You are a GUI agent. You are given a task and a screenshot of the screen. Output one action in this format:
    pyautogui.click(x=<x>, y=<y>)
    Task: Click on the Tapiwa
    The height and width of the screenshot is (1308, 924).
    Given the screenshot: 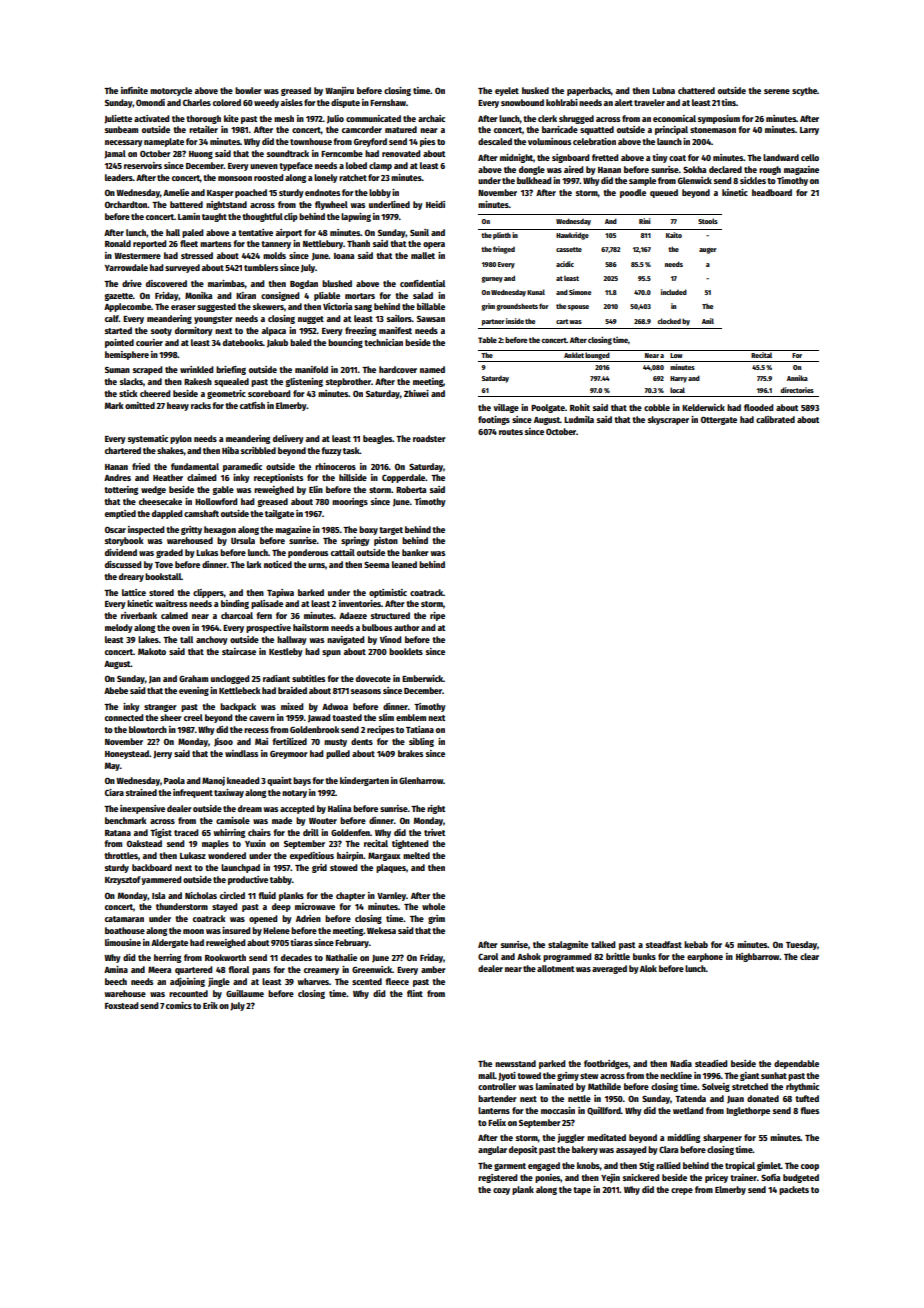 What is the action you would take?
    pyautogui.click(x=280, y=593)
